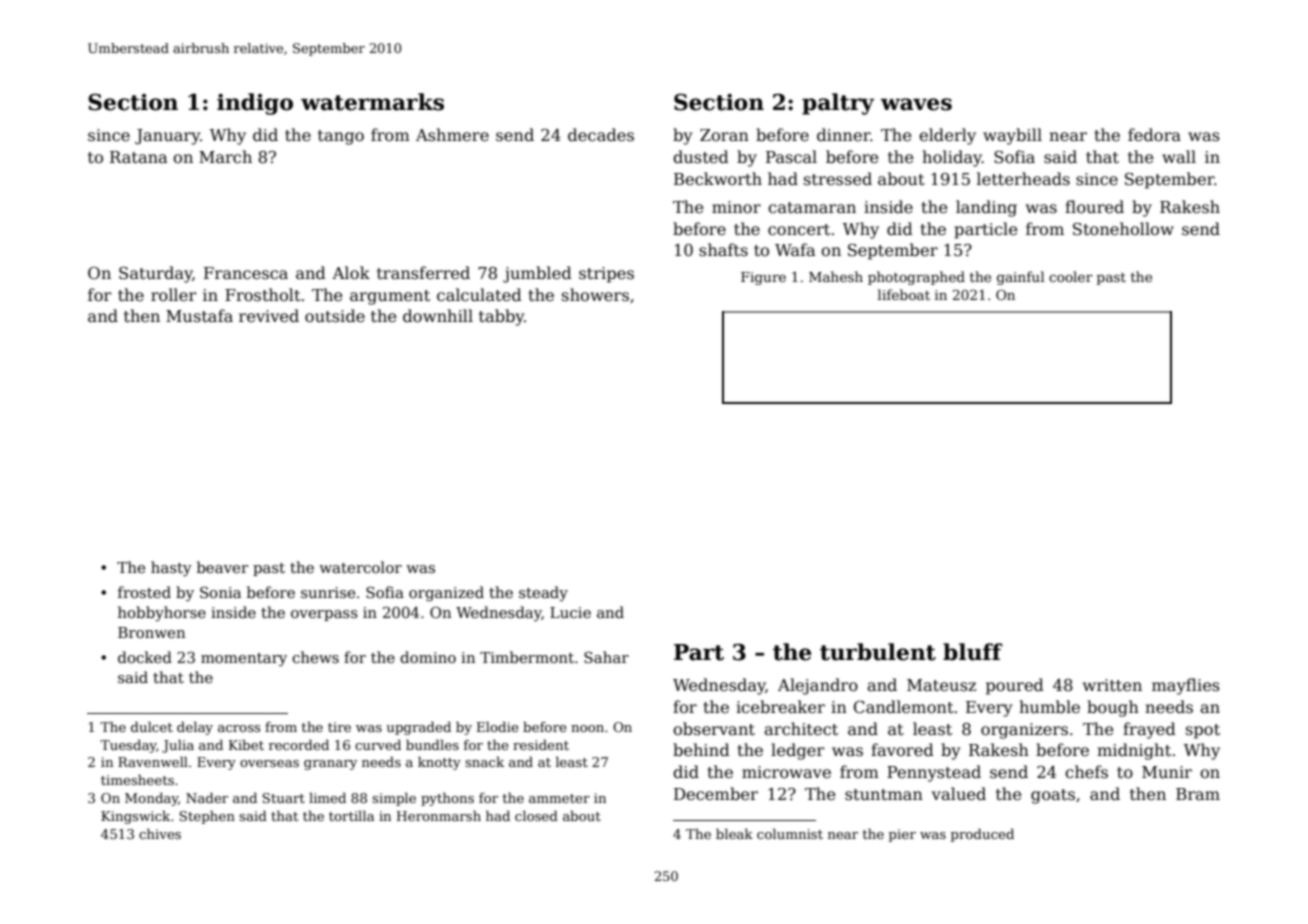 The image size is (1308, 924). What do you see at coordinates (341, 137) in the screenshot?
I see `tango` at bounding box center [341, 137].
